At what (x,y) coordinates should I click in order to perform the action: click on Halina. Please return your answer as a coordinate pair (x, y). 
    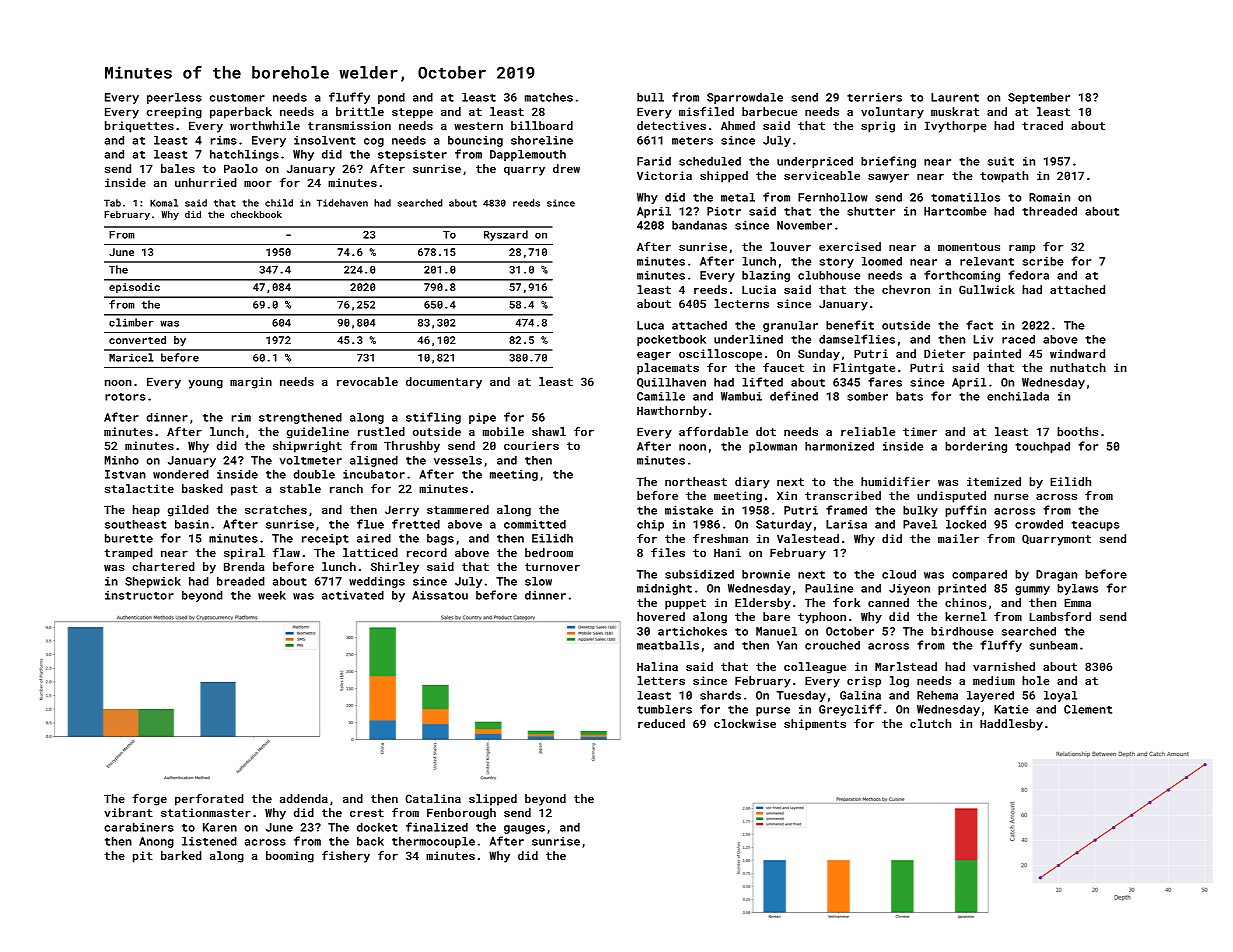
    Looking at the image, I should click on (657, 666).
